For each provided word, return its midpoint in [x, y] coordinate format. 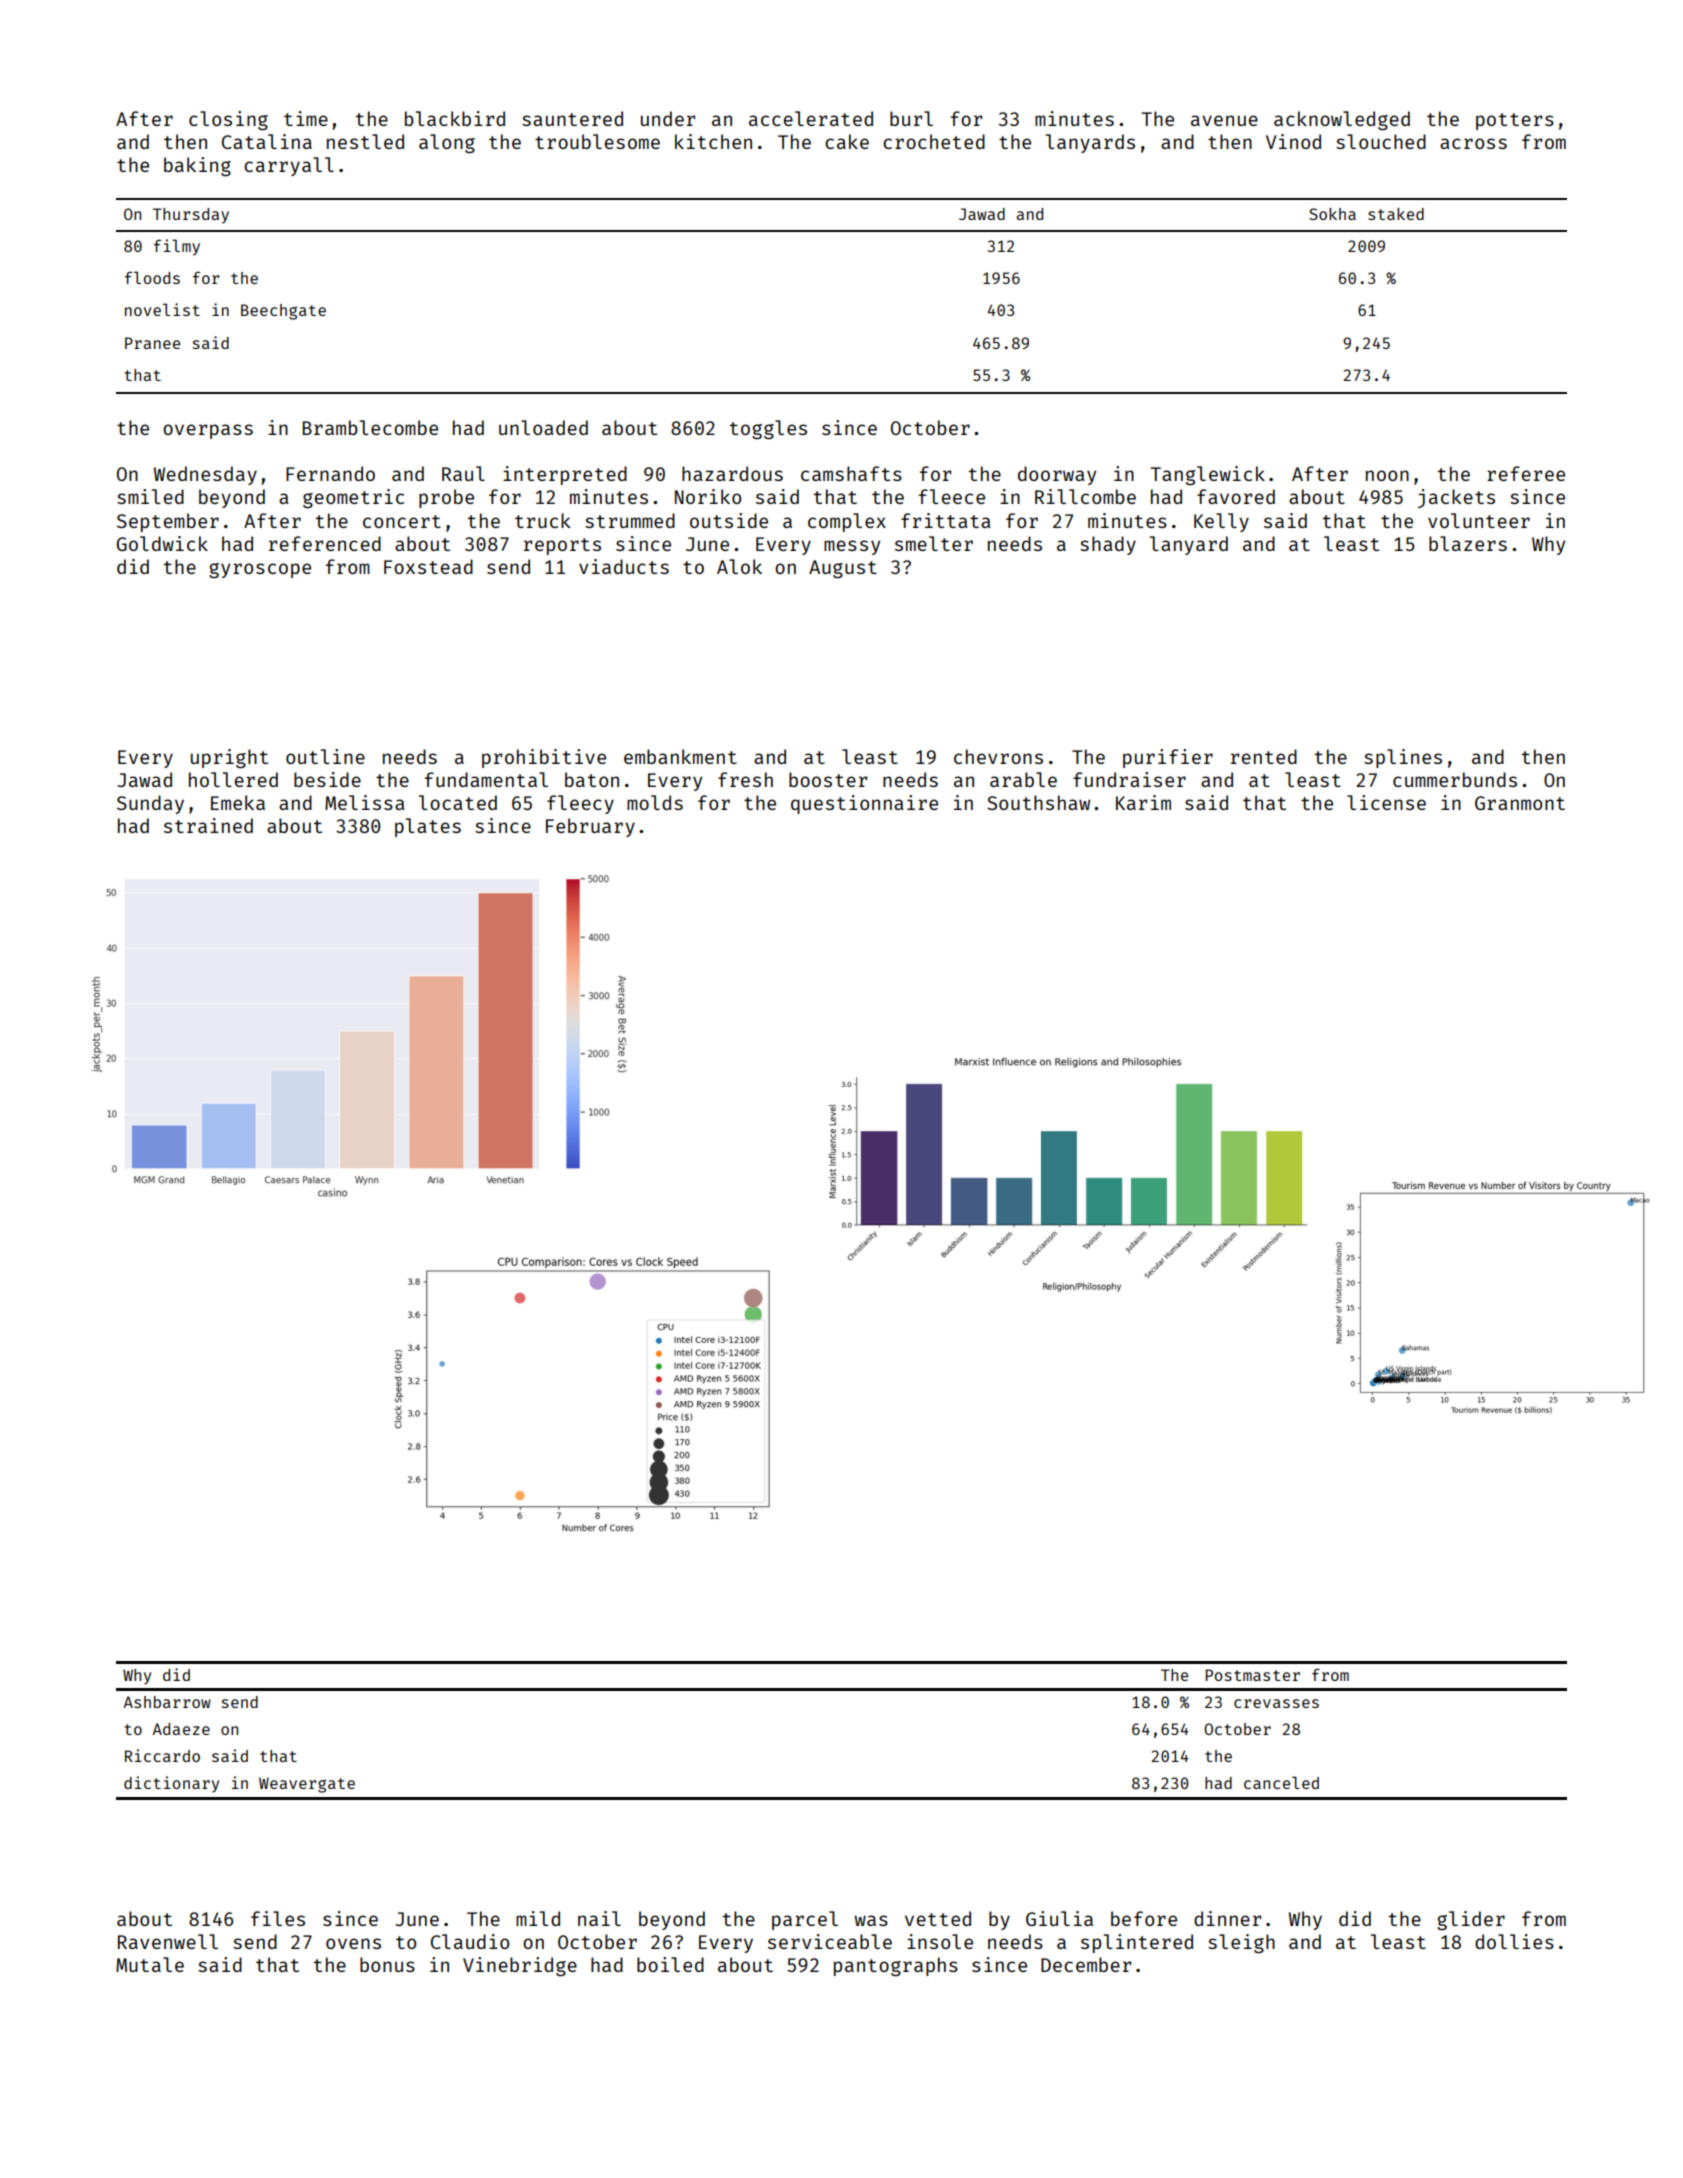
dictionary [171, 1784]
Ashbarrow [167, 1702]
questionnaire [864, 804]
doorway [1057, 475]
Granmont [1520, 803]
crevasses [1276, 1703]
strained [208, 825]
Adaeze [181, 1729]
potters [1515, 121]
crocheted [934, 141]
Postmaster [1253, 1675]
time [306, 118]
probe [446, 498]
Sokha [1332, 214]
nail [599, 1918]
